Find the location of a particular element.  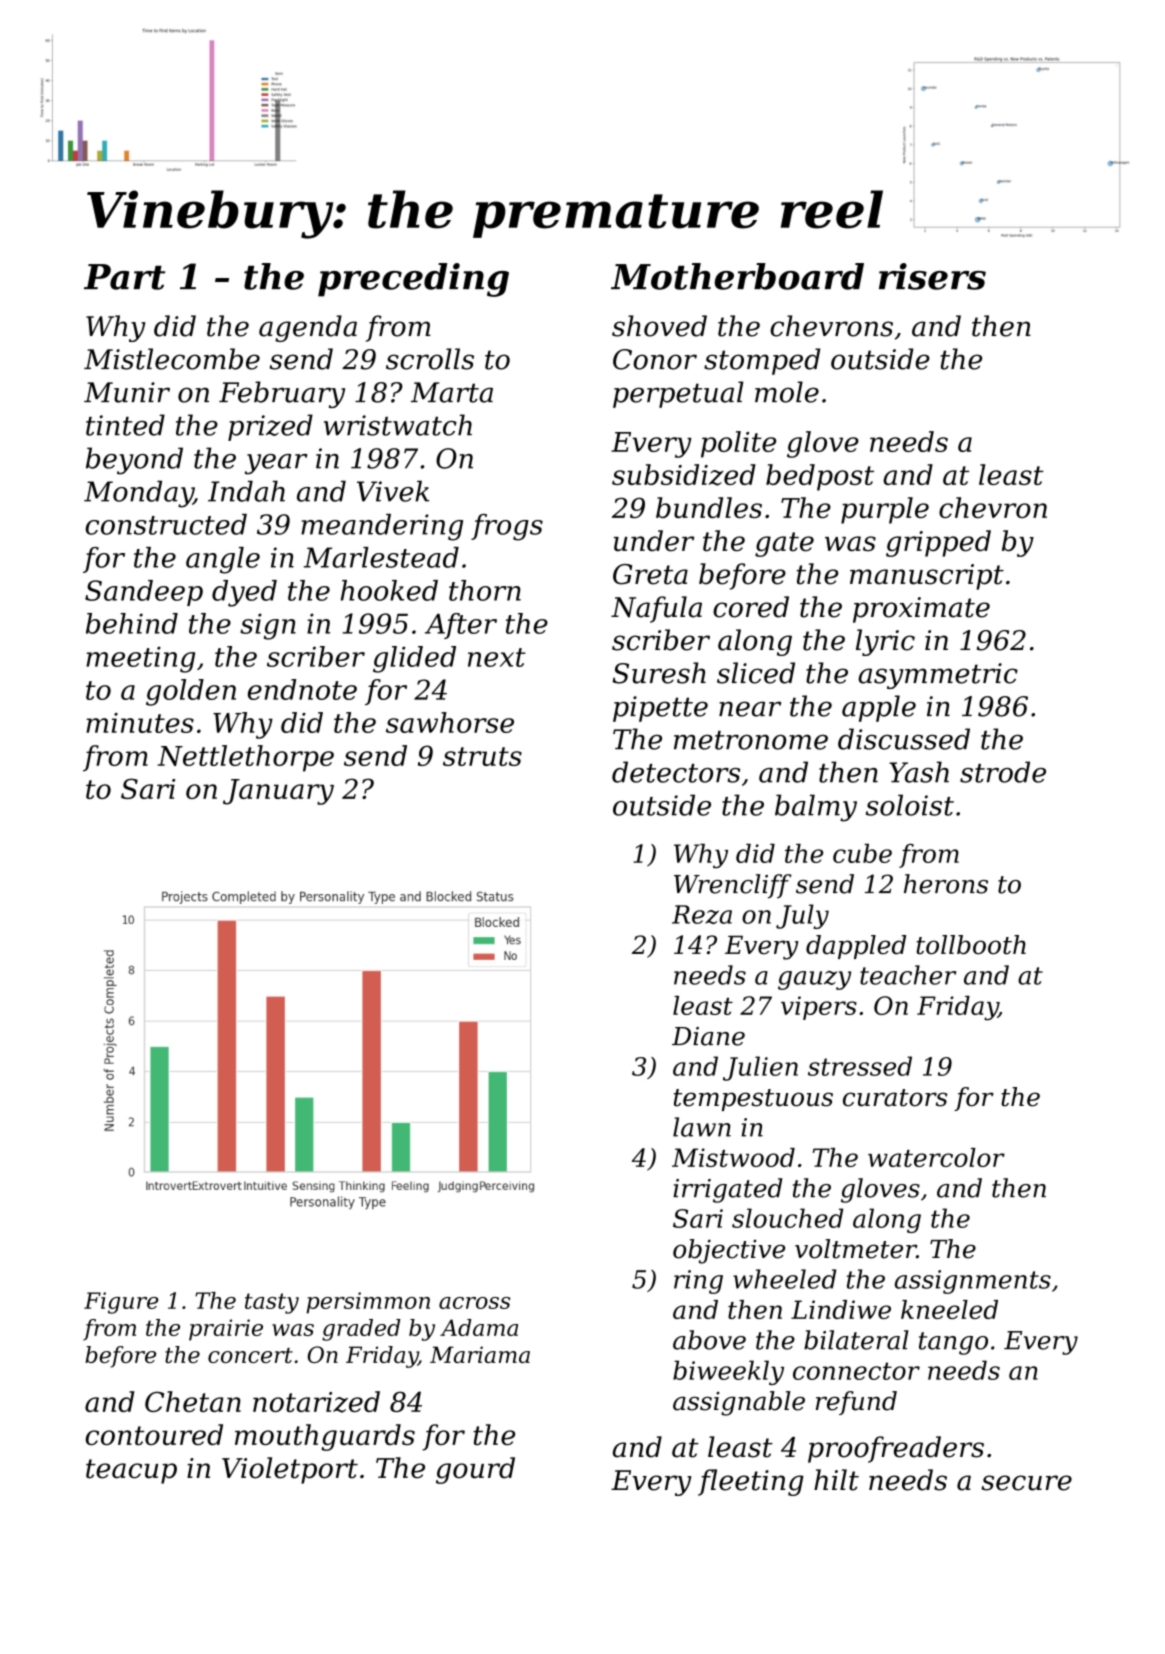

subsidized is located at coordinates (684, 475).
